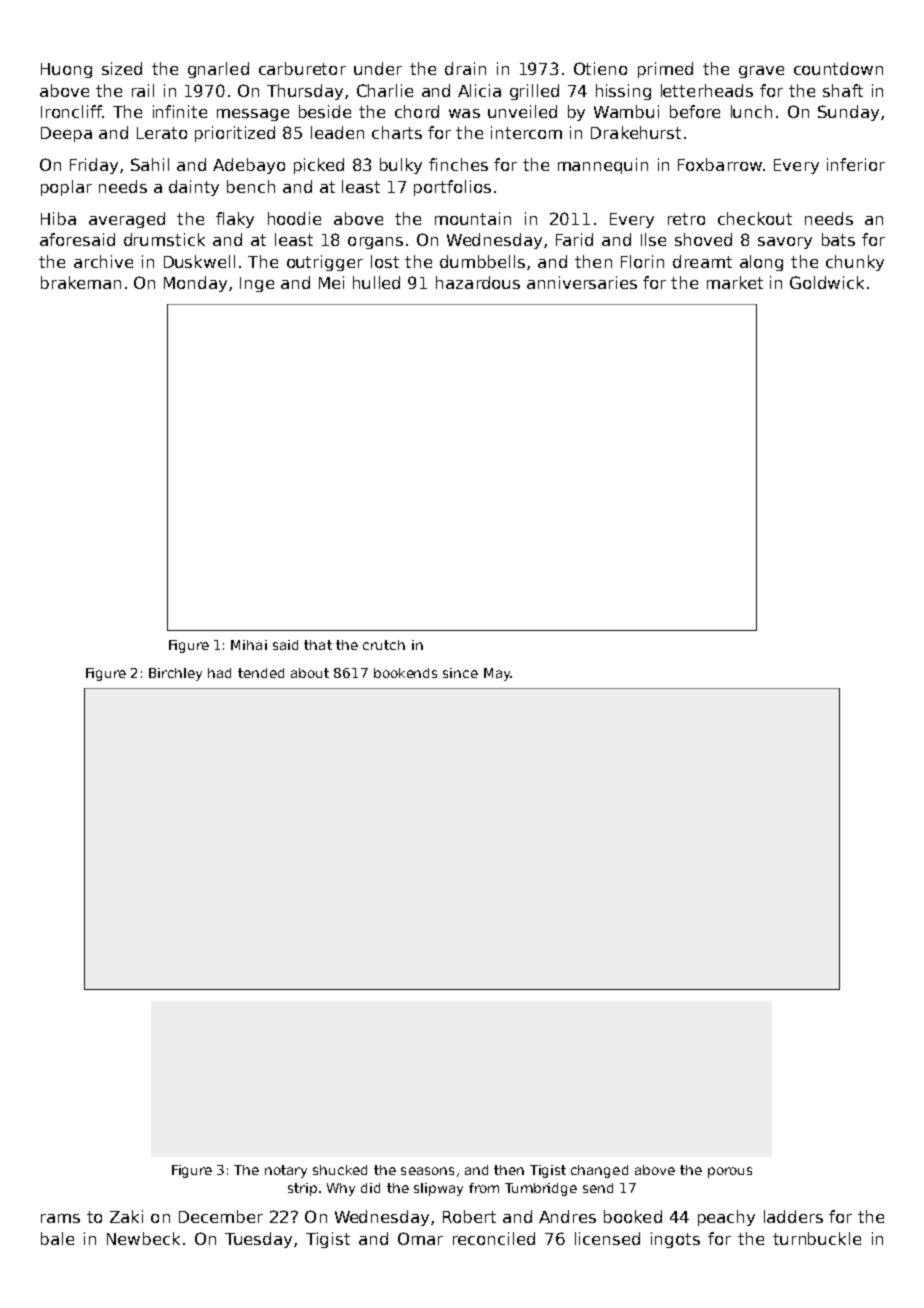 This page has width=924, height=1308. I want to click on seasons, so click(427, 1171).
